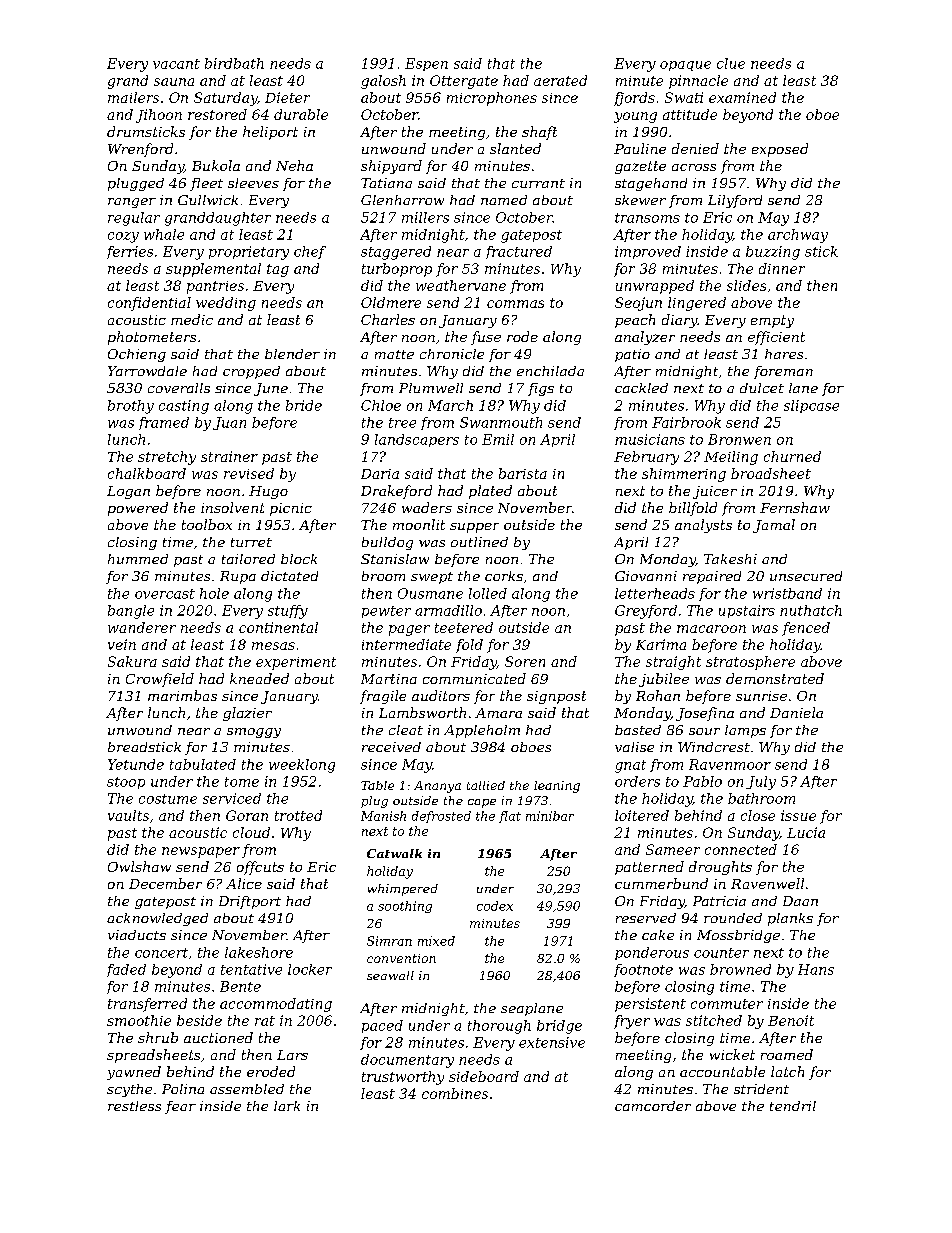  Describe the element at coordinates (287, 97) in the page. I see `Dieter` at that location.
